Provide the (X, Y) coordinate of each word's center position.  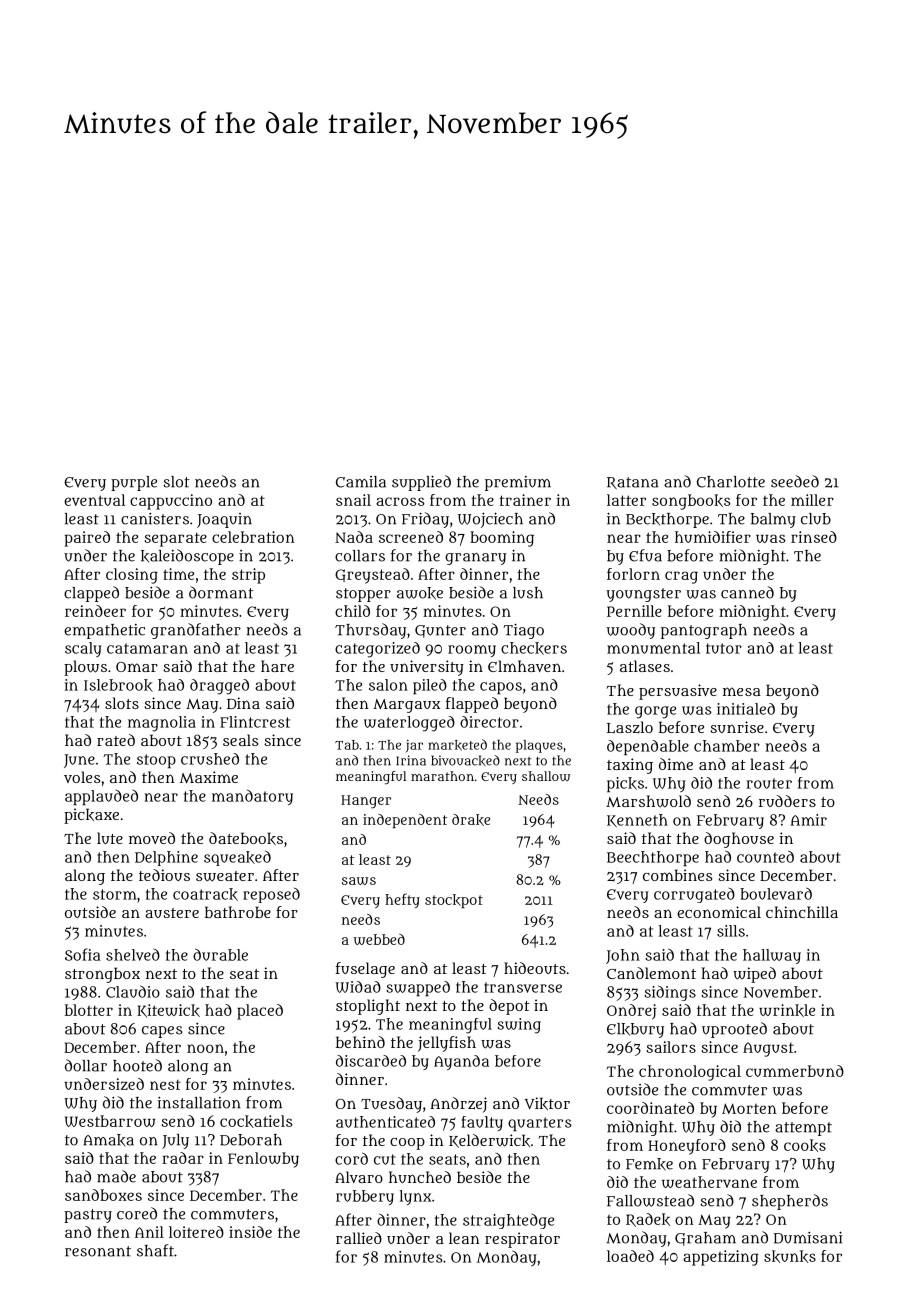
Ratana (632, 483)
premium (518, 483)
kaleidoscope (187, 557)
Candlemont (651, 973)
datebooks (246, 838)
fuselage (365, 970)
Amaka (108, 1140)
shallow (546, 776)
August (768, 1049)
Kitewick (168, 1011)
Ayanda (461, 1062)
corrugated (694, 895)
